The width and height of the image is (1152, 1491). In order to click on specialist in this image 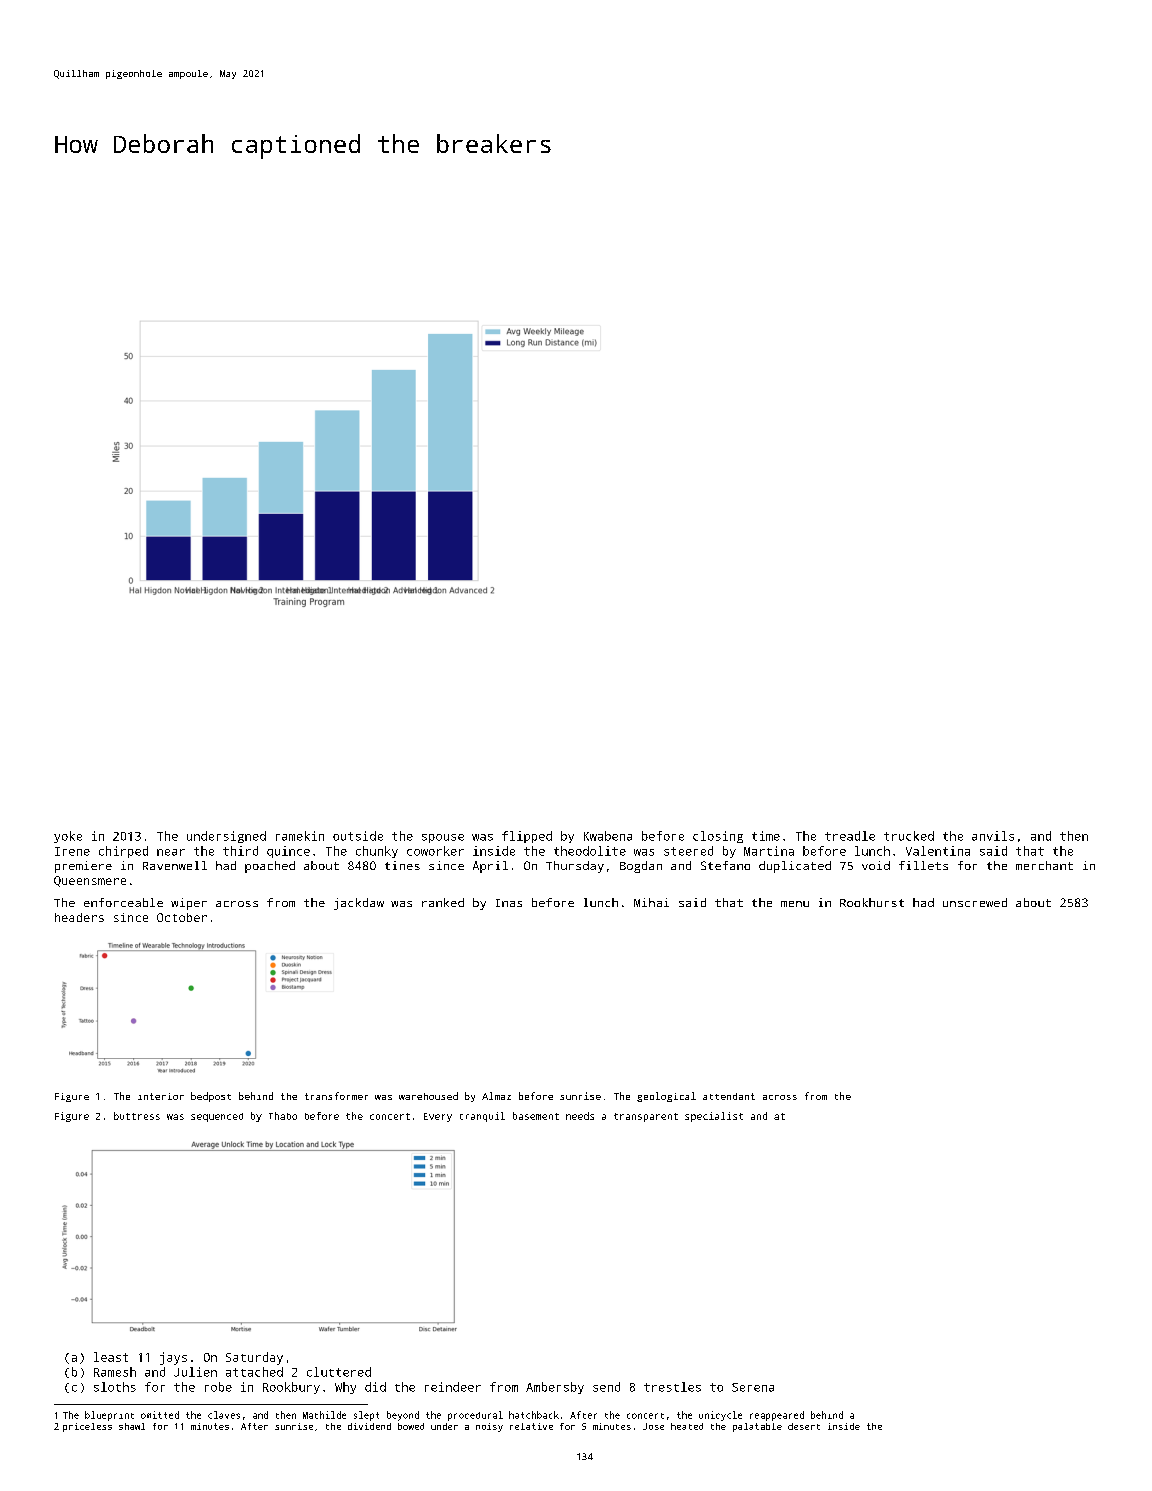, I will do `click(714, 1117)`.
